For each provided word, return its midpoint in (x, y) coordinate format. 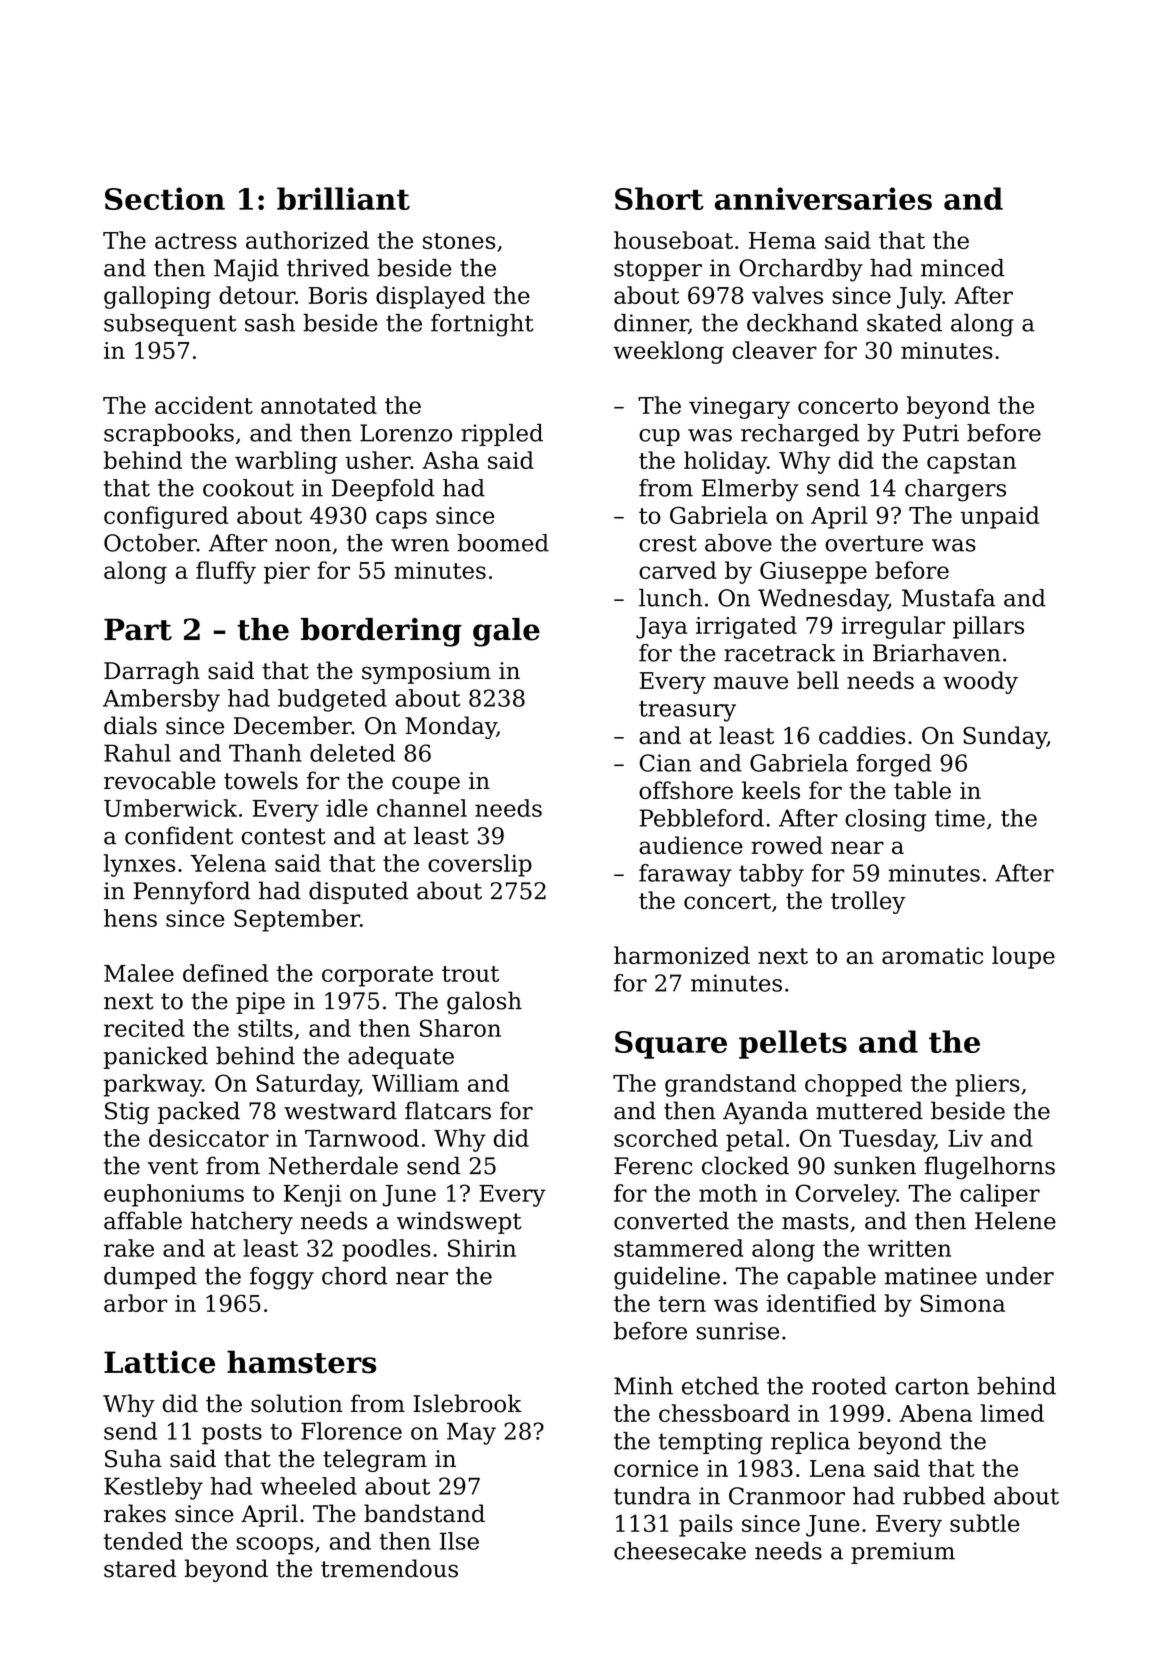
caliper (1000, 1195)
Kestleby (153, 1488)
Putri (931, 433)
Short (659, 198)
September (297, 920)
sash (270, 323)
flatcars (448, 1110)
